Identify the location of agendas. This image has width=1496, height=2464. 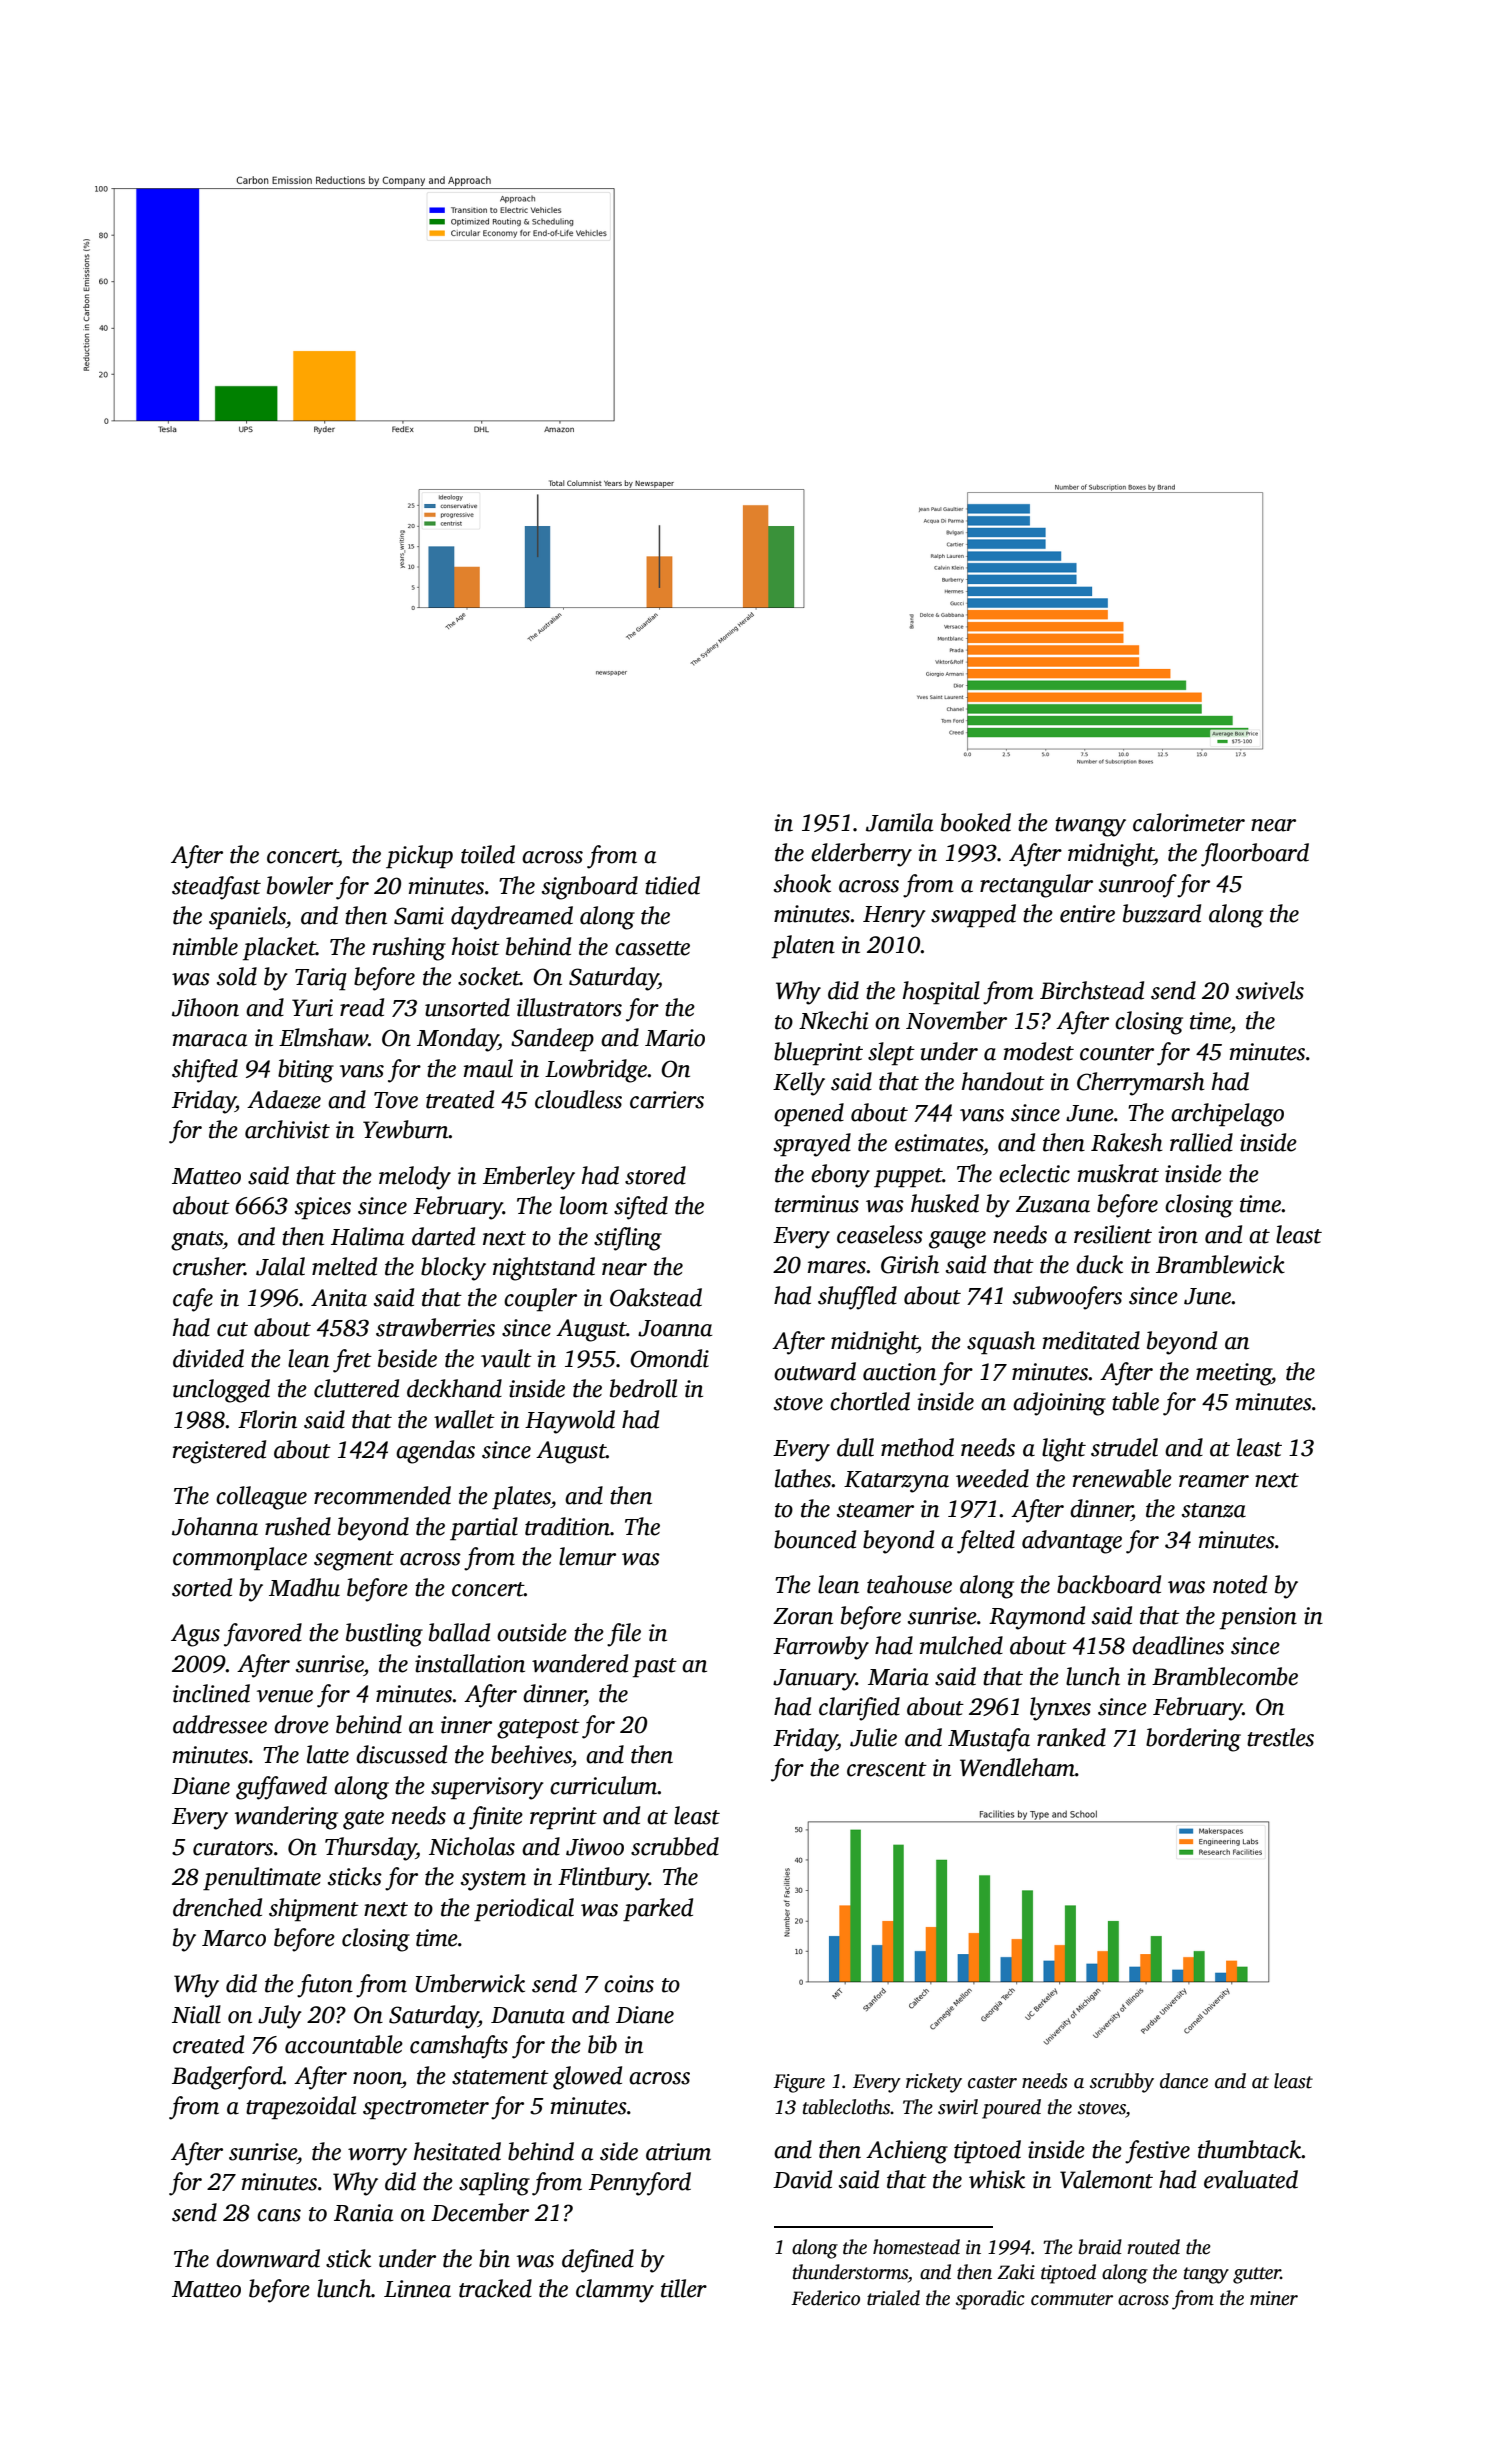
(435, 1452).
